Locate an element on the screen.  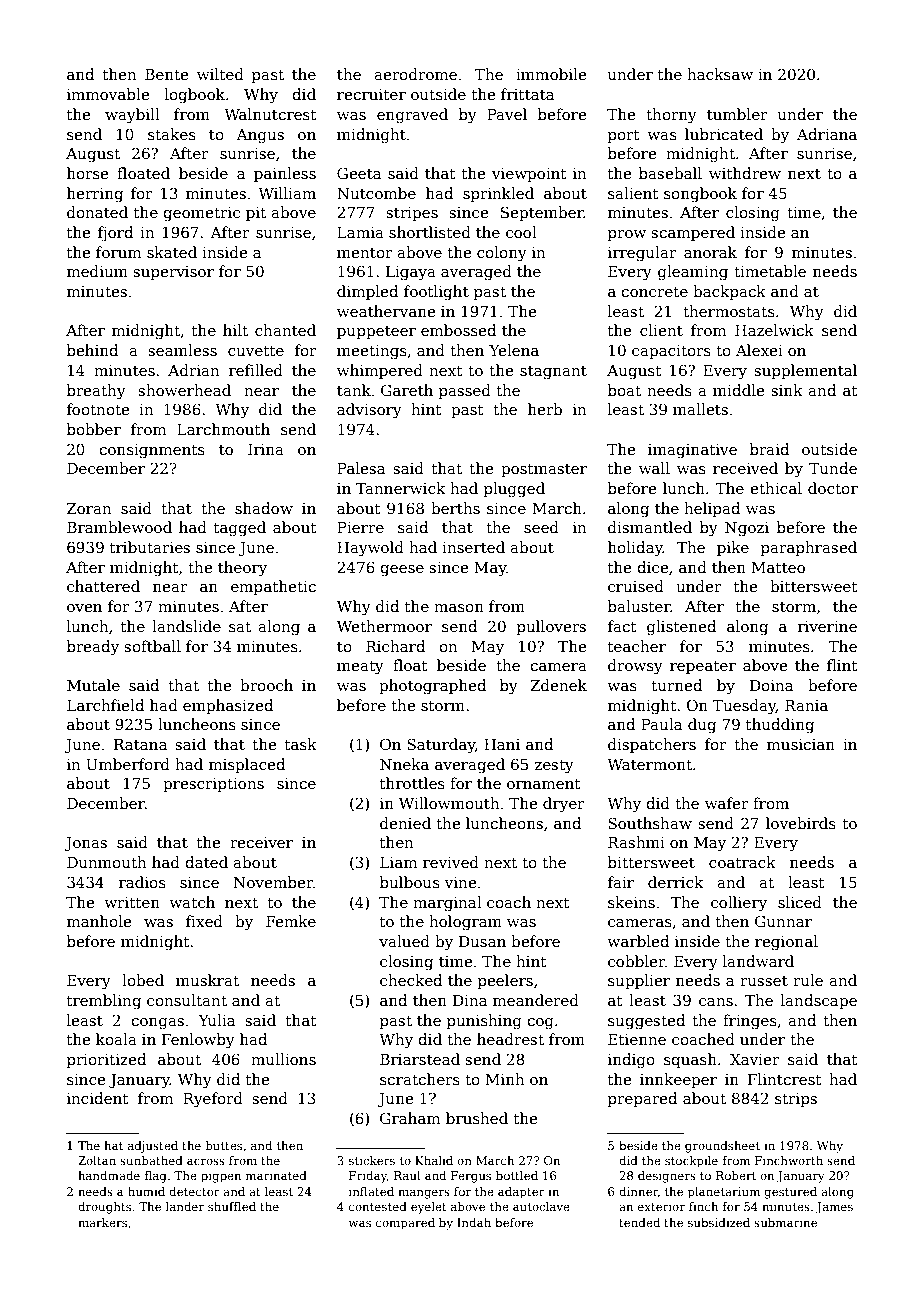
turned is located at coordinates (676, 685).
